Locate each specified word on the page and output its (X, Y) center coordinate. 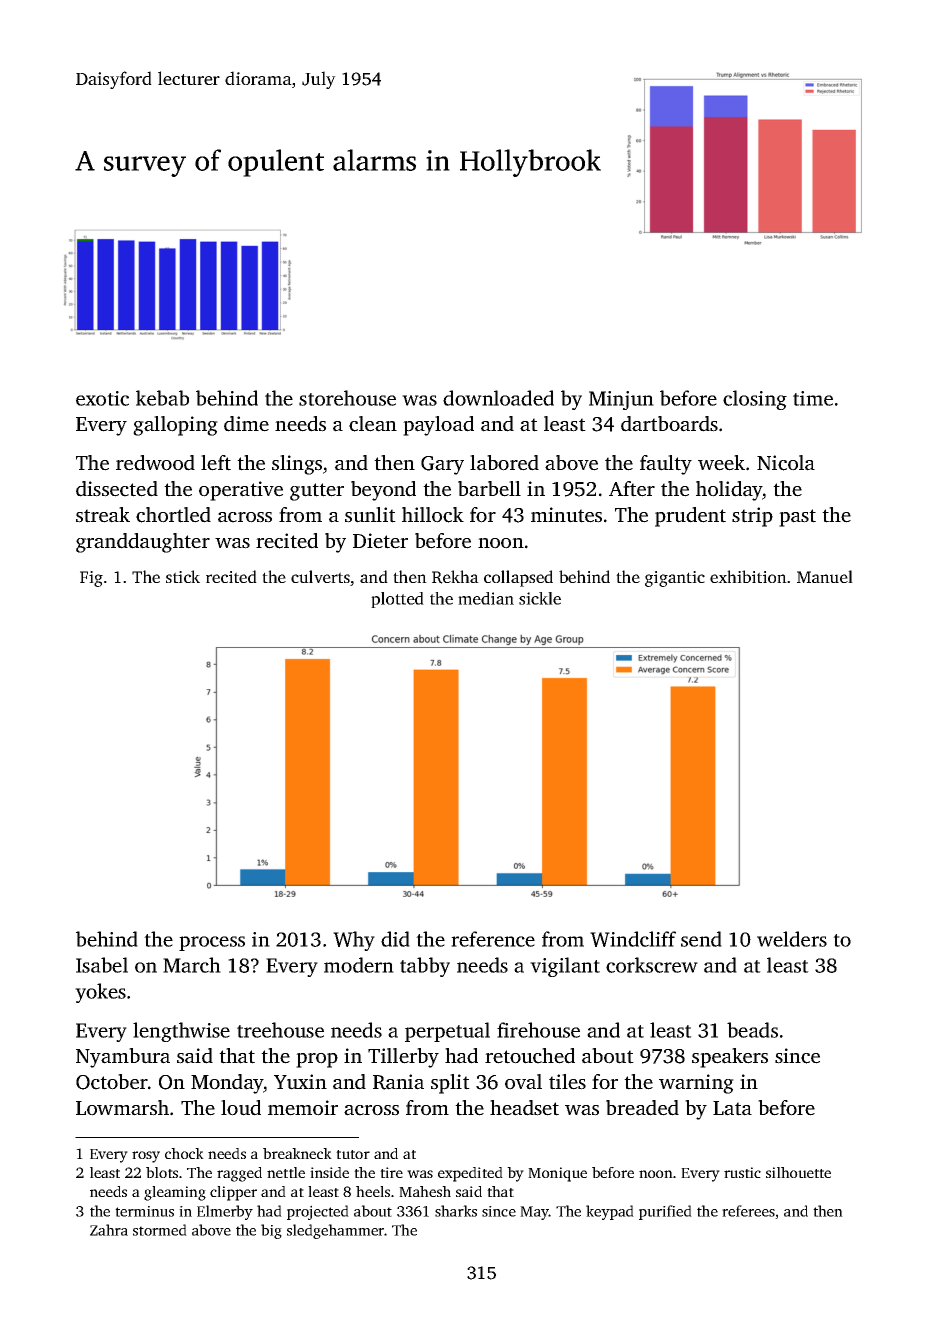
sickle (540, 598)
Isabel (102, 965)
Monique (557, 1174)
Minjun (621, 400)
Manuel (825, 576)
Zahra (109, 1230)
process (212, 943)
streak (103, 515)
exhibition (748, 576)
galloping (175, 426)
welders (792, 939)
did (395, 939)
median (486, 598)
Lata (732, 1108)
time (813, 398)
